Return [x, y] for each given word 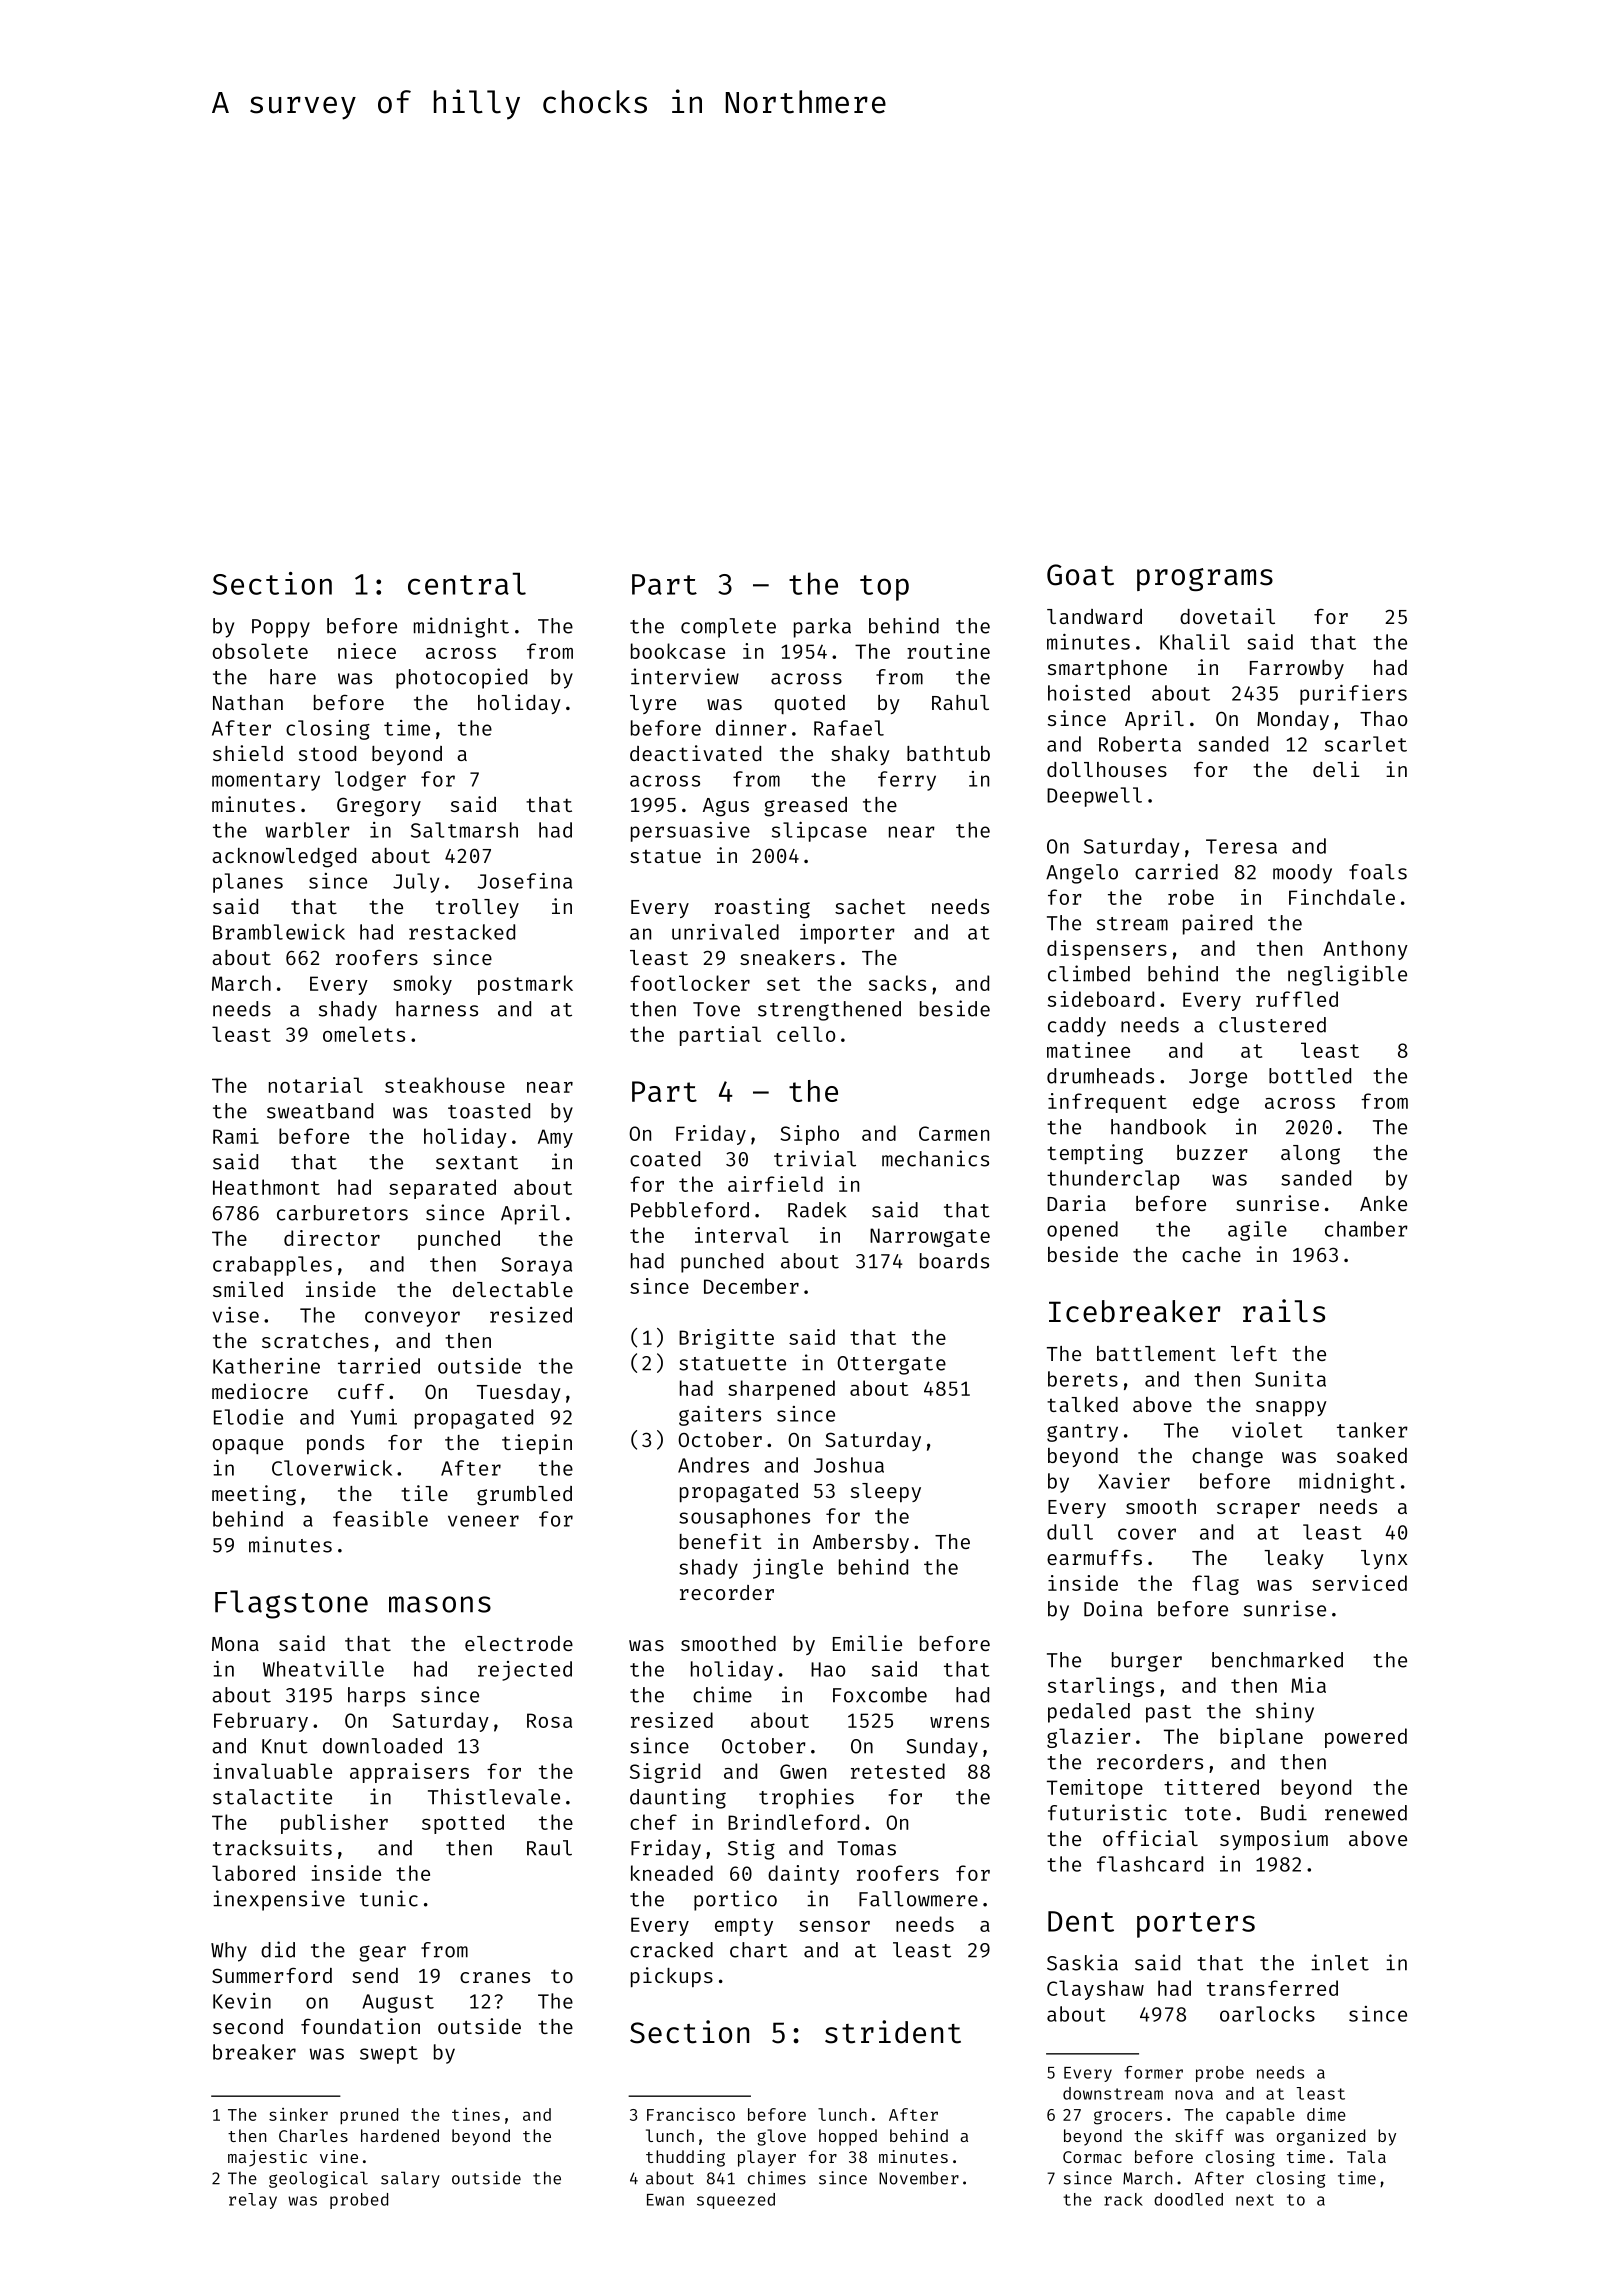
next [1255, 2200]
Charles [313, 2135]
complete [728, 628]
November [919, 2178]
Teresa [1241, 846]
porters [1196, 1925]
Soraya [537, 1266]
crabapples [272, 1266]
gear [382, 1953]
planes [248, 883]
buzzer [1212, 1152]
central [467, 584]
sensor [834, 1926]
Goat [1080, 575]
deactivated [695, 753]
